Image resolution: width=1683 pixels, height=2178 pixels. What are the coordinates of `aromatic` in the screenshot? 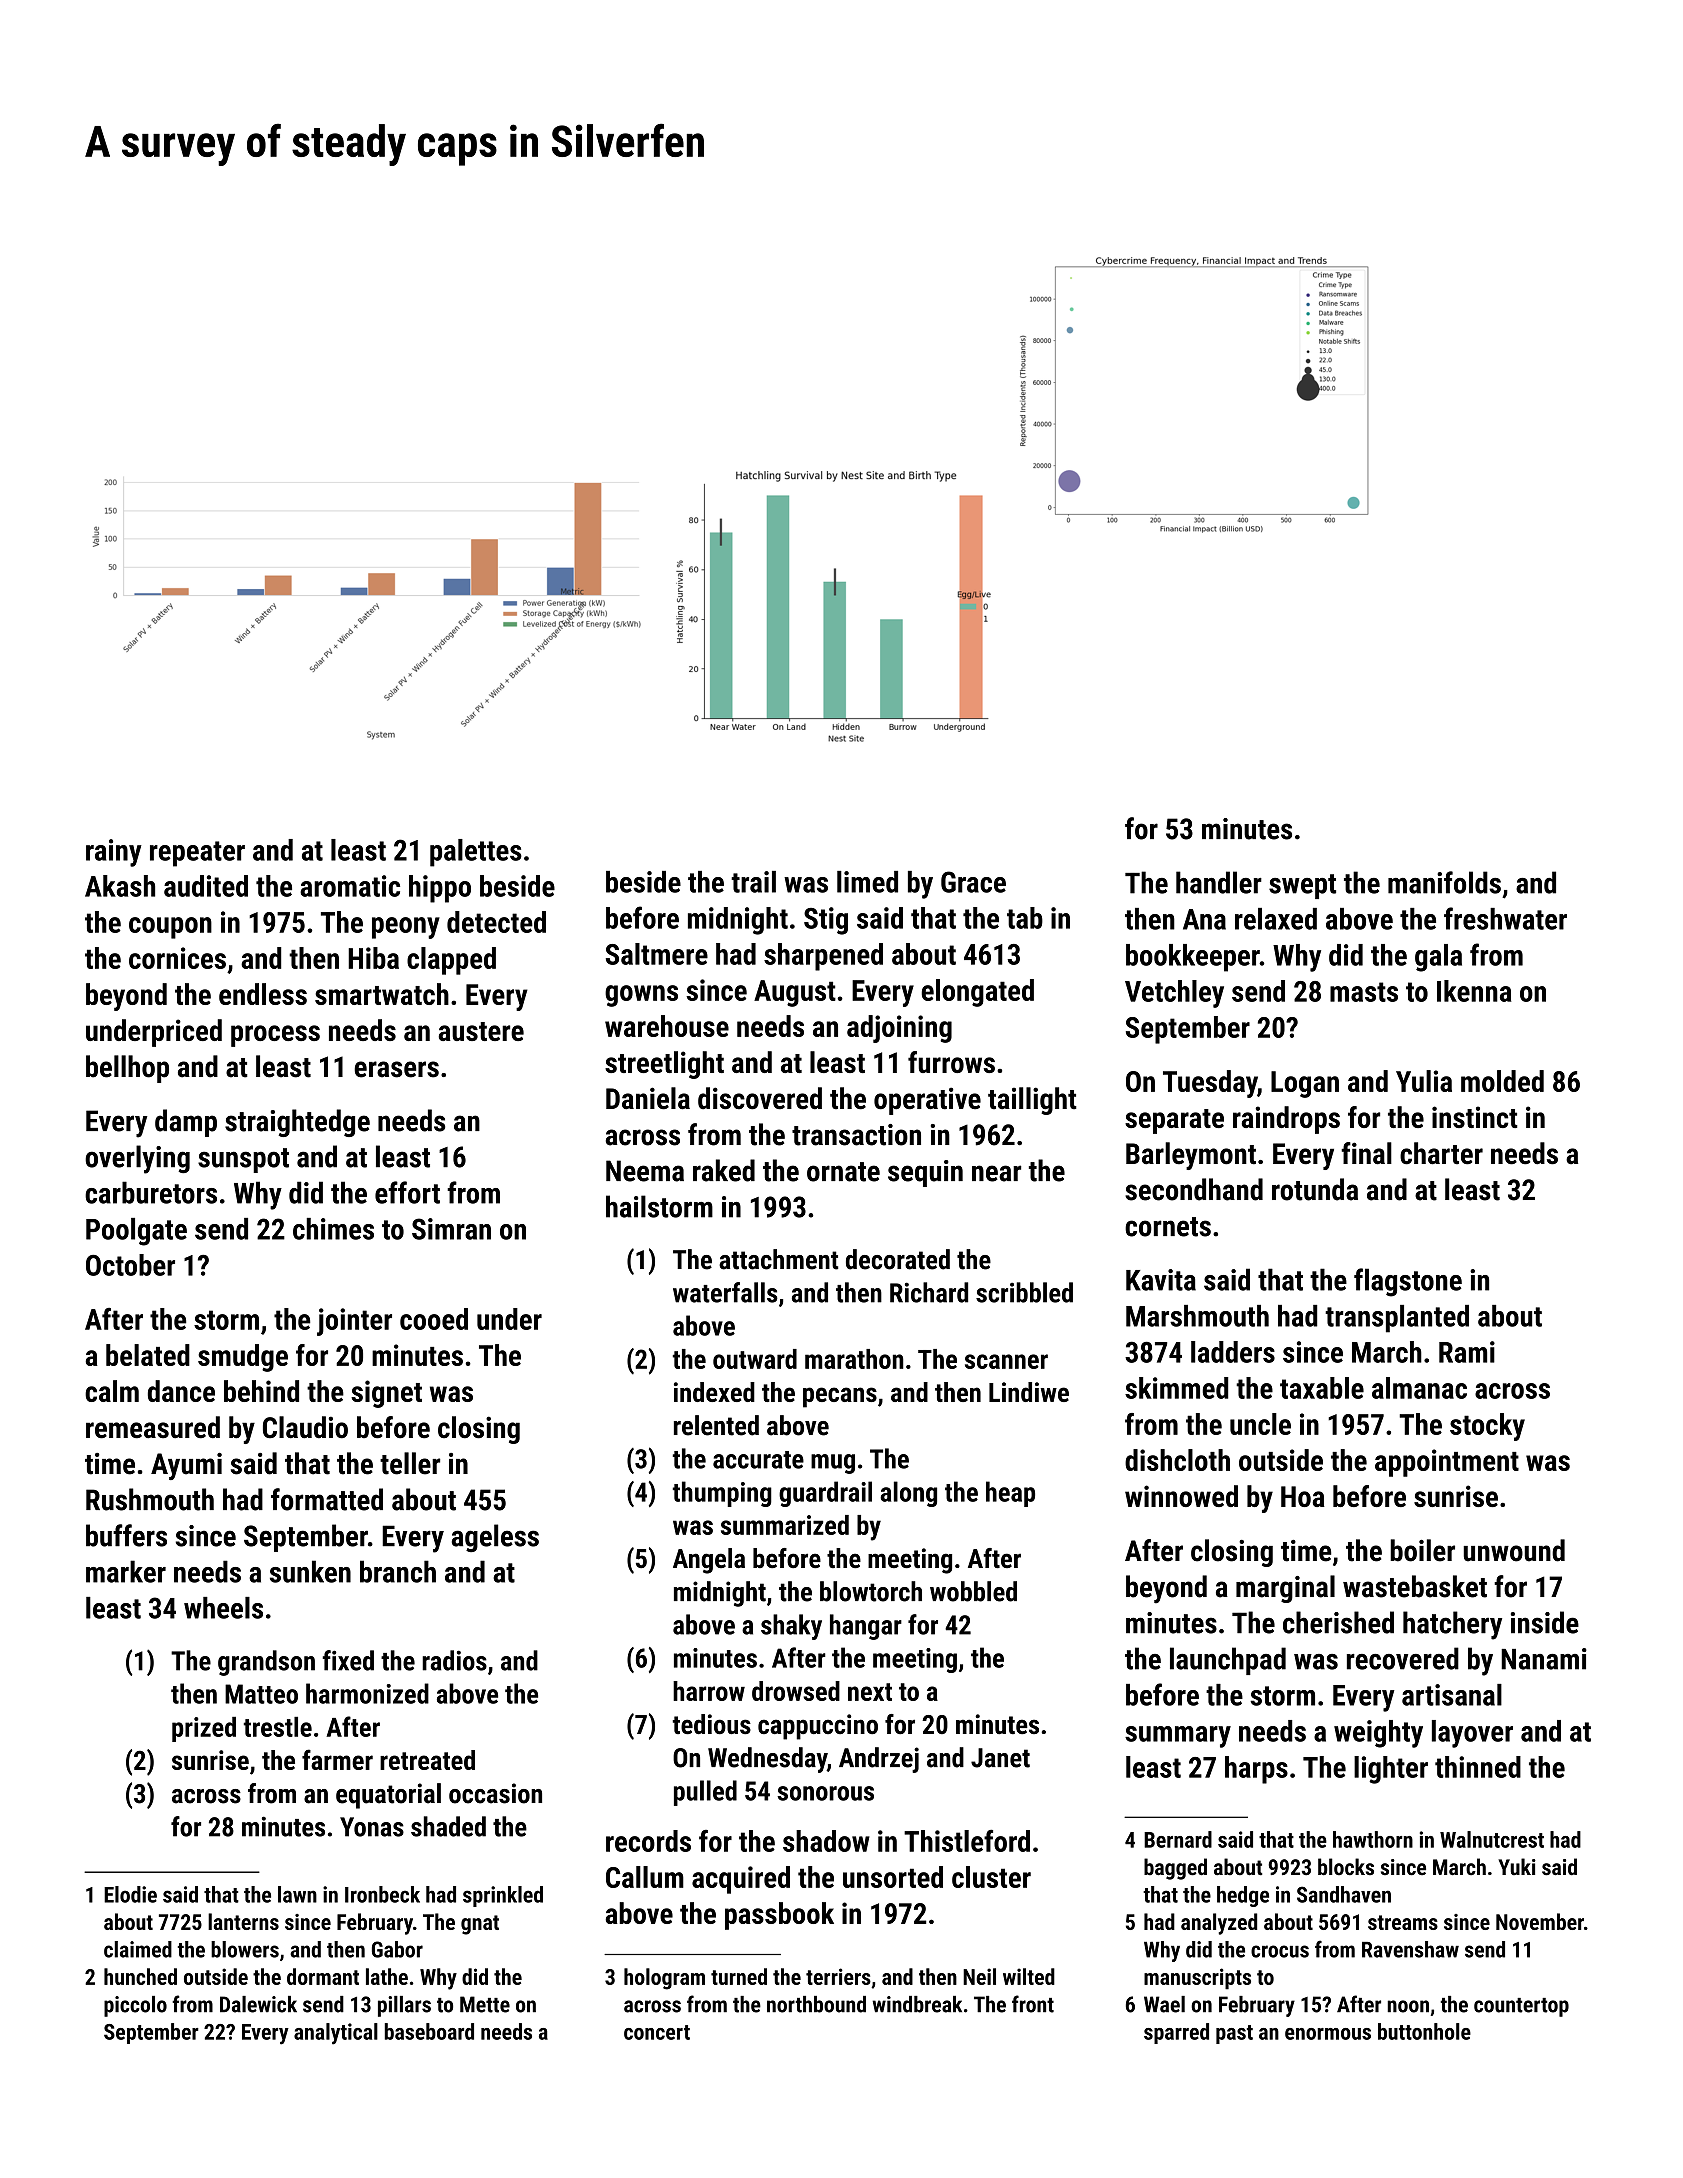 It's located at (350, 886).
